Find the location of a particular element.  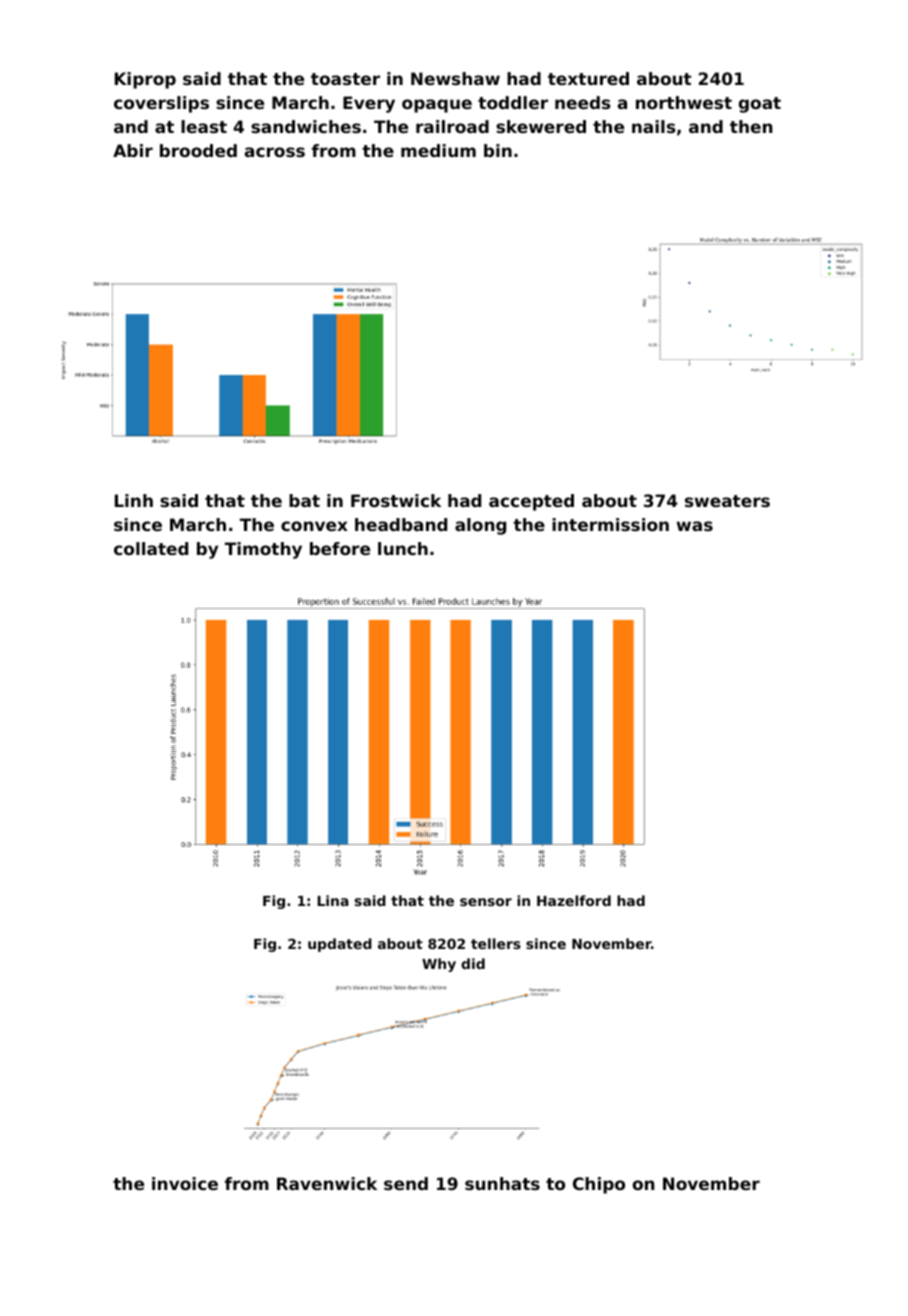

was is located at coordinates (695, 526).
